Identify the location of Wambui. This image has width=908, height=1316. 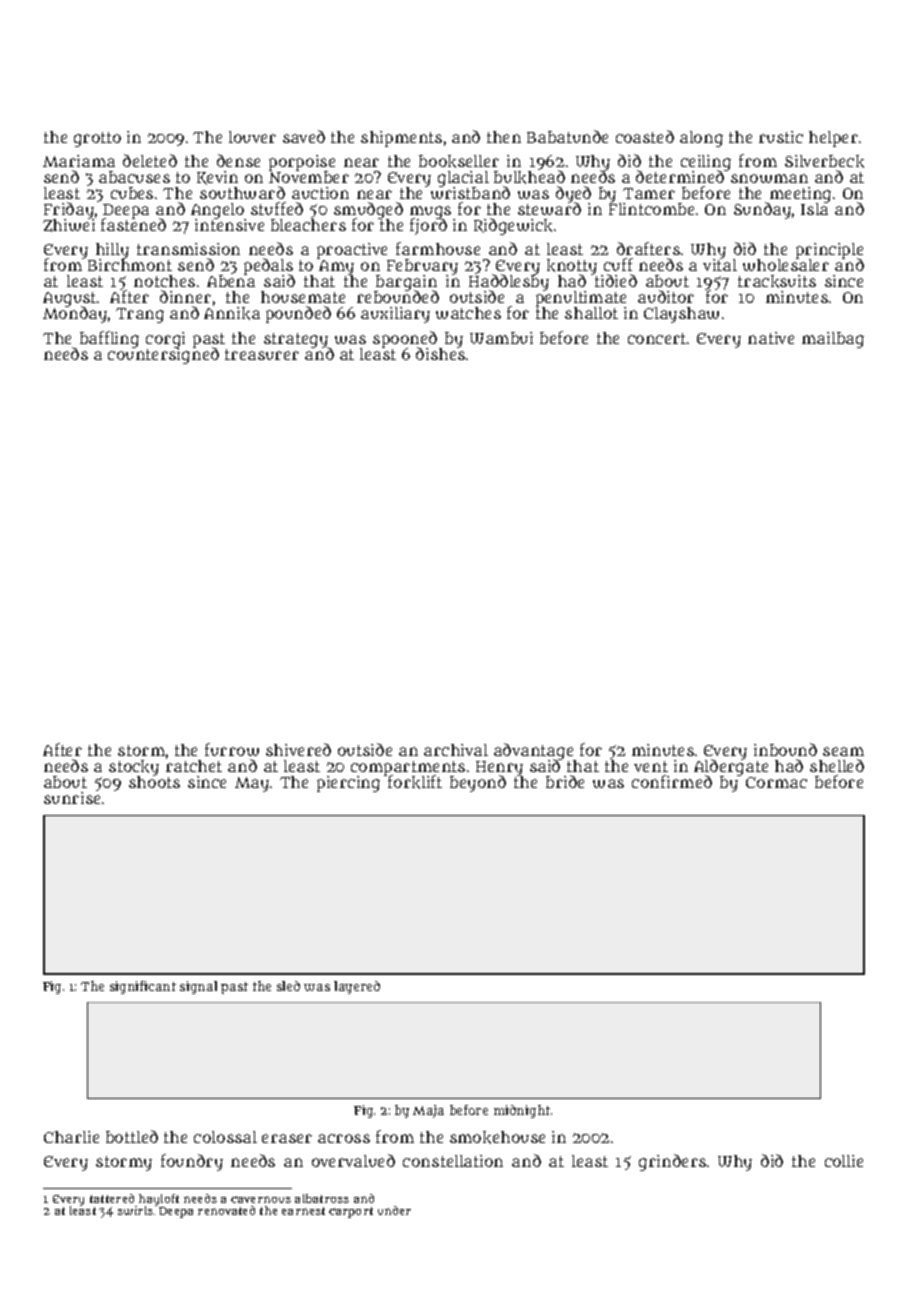
(501, 338).
